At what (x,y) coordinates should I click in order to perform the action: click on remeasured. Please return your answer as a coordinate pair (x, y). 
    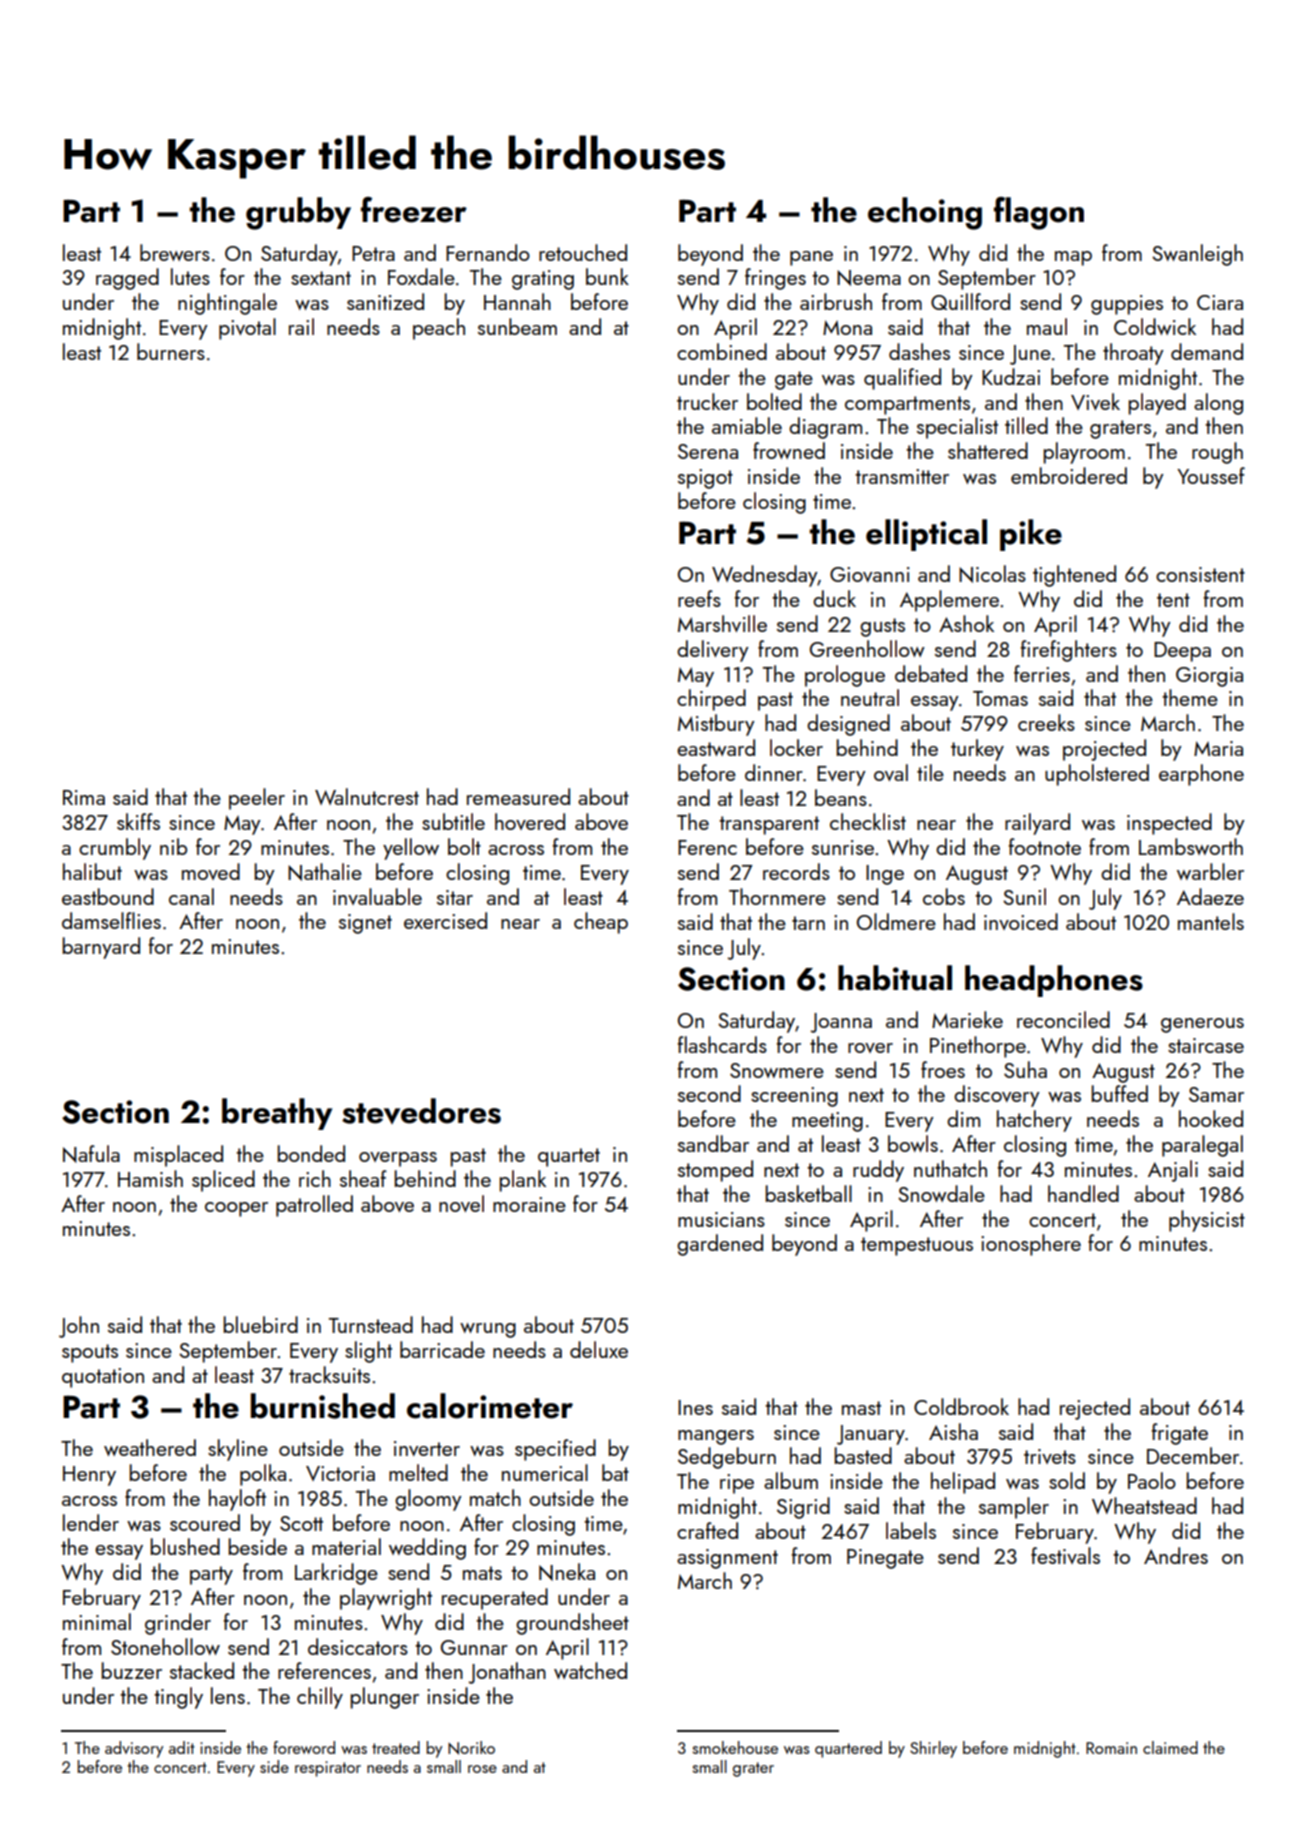
    Looking at the image, I should click on (518, 796).
